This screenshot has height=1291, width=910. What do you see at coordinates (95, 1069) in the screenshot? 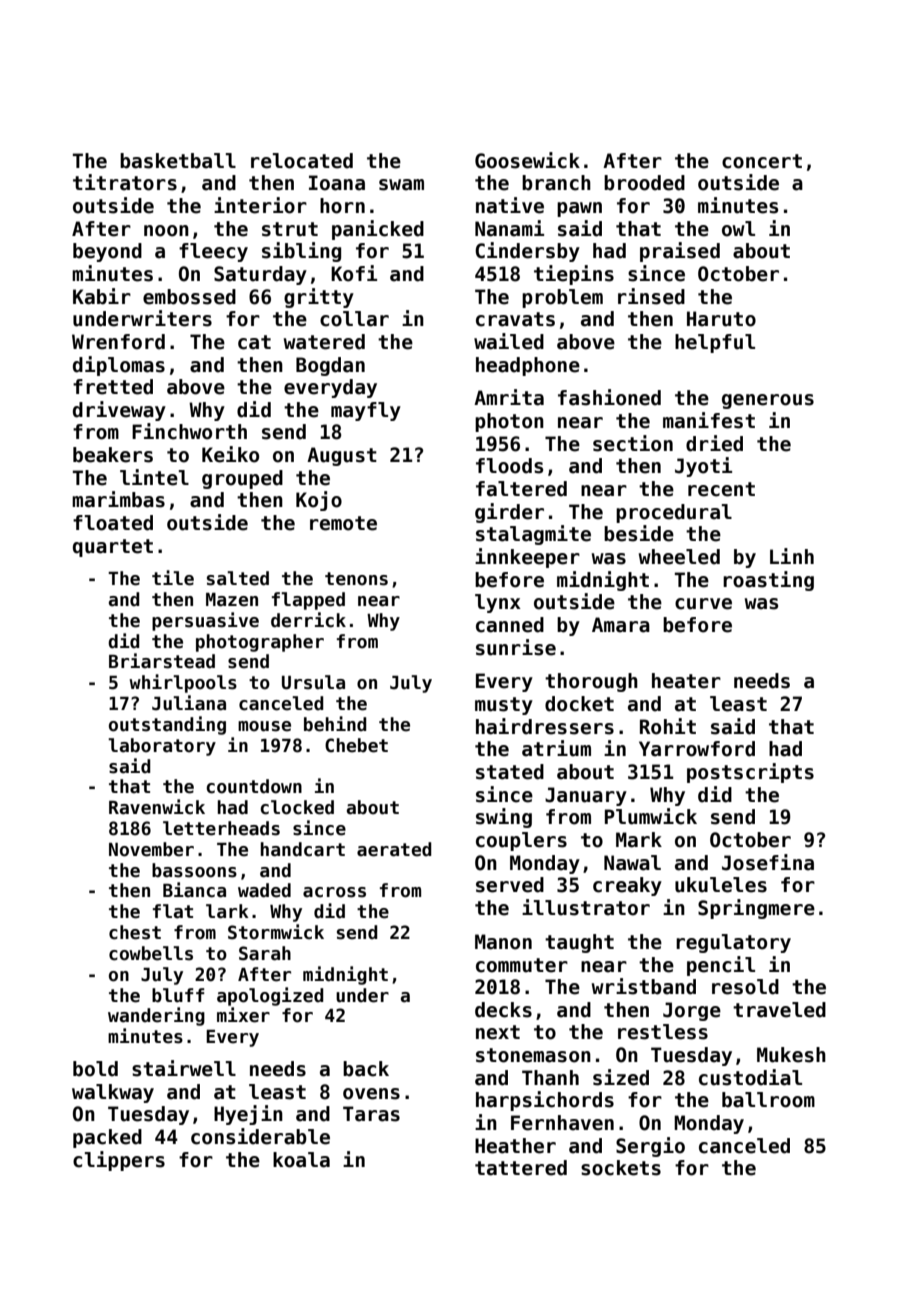
I see `bold` at bounding box center [95, 1069].
